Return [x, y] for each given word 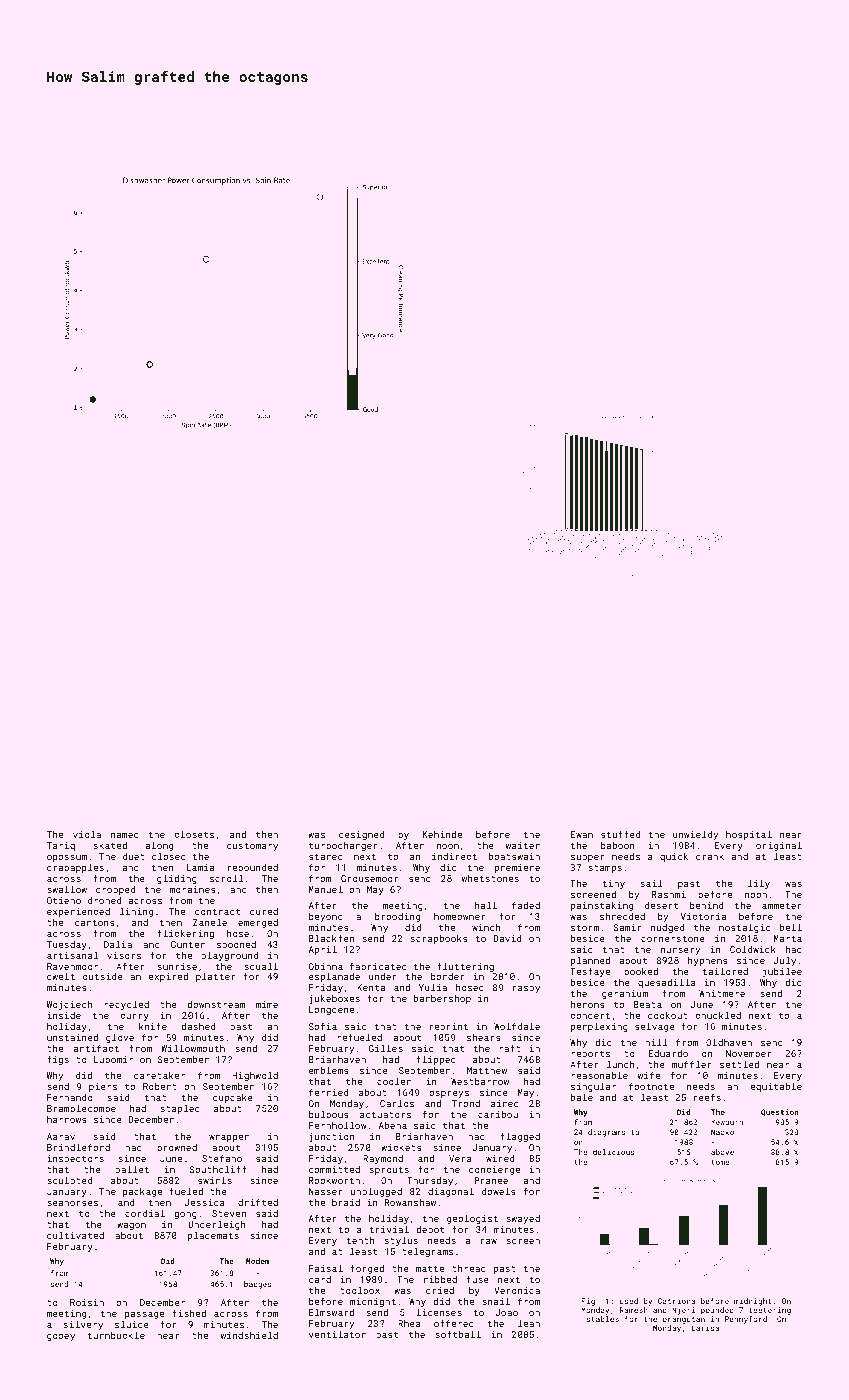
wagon [131, 1226]
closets [194, 834]
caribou [498, 1114]
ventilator [337, 1334]
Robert [160, 1086]
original [779, 846]
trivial [389, 1229]
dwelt [61, 976]
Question [780, 1112]
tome [720, 1162]
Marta [788, 938]
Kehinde [442, 834]
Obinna [325, 966]
